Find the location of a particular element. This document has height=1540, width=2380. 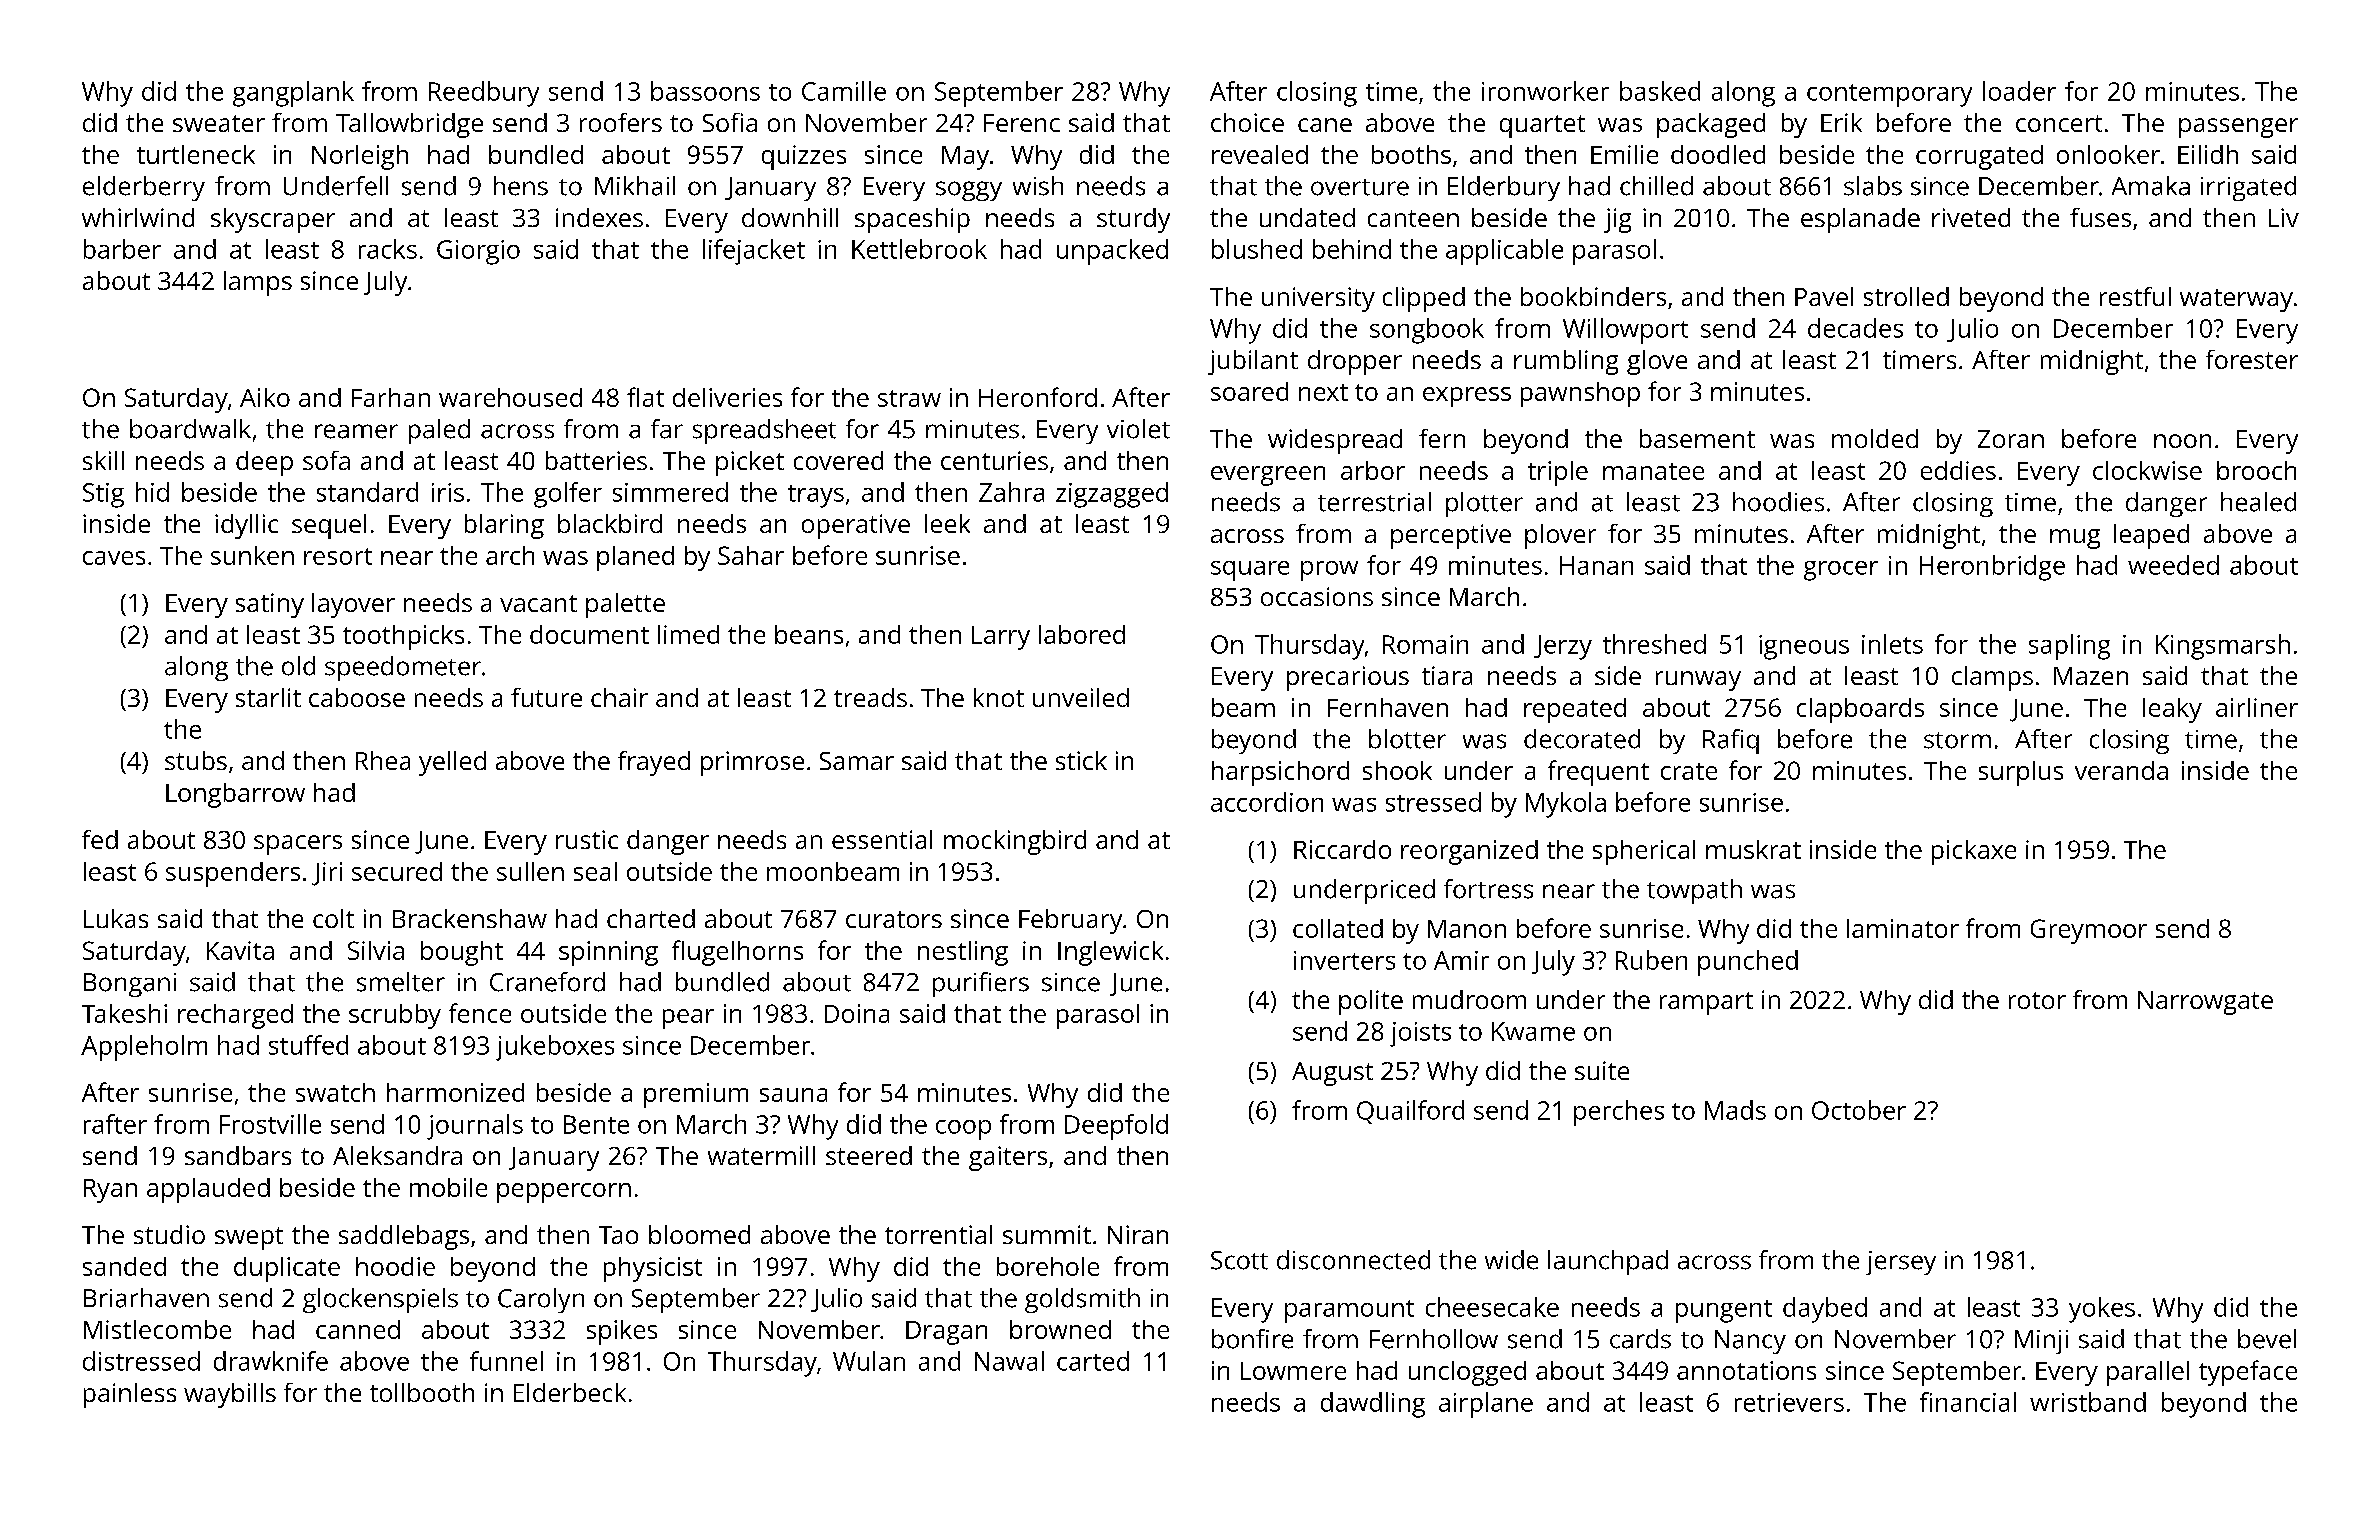

mug is located at coordinates (2075, 539).
